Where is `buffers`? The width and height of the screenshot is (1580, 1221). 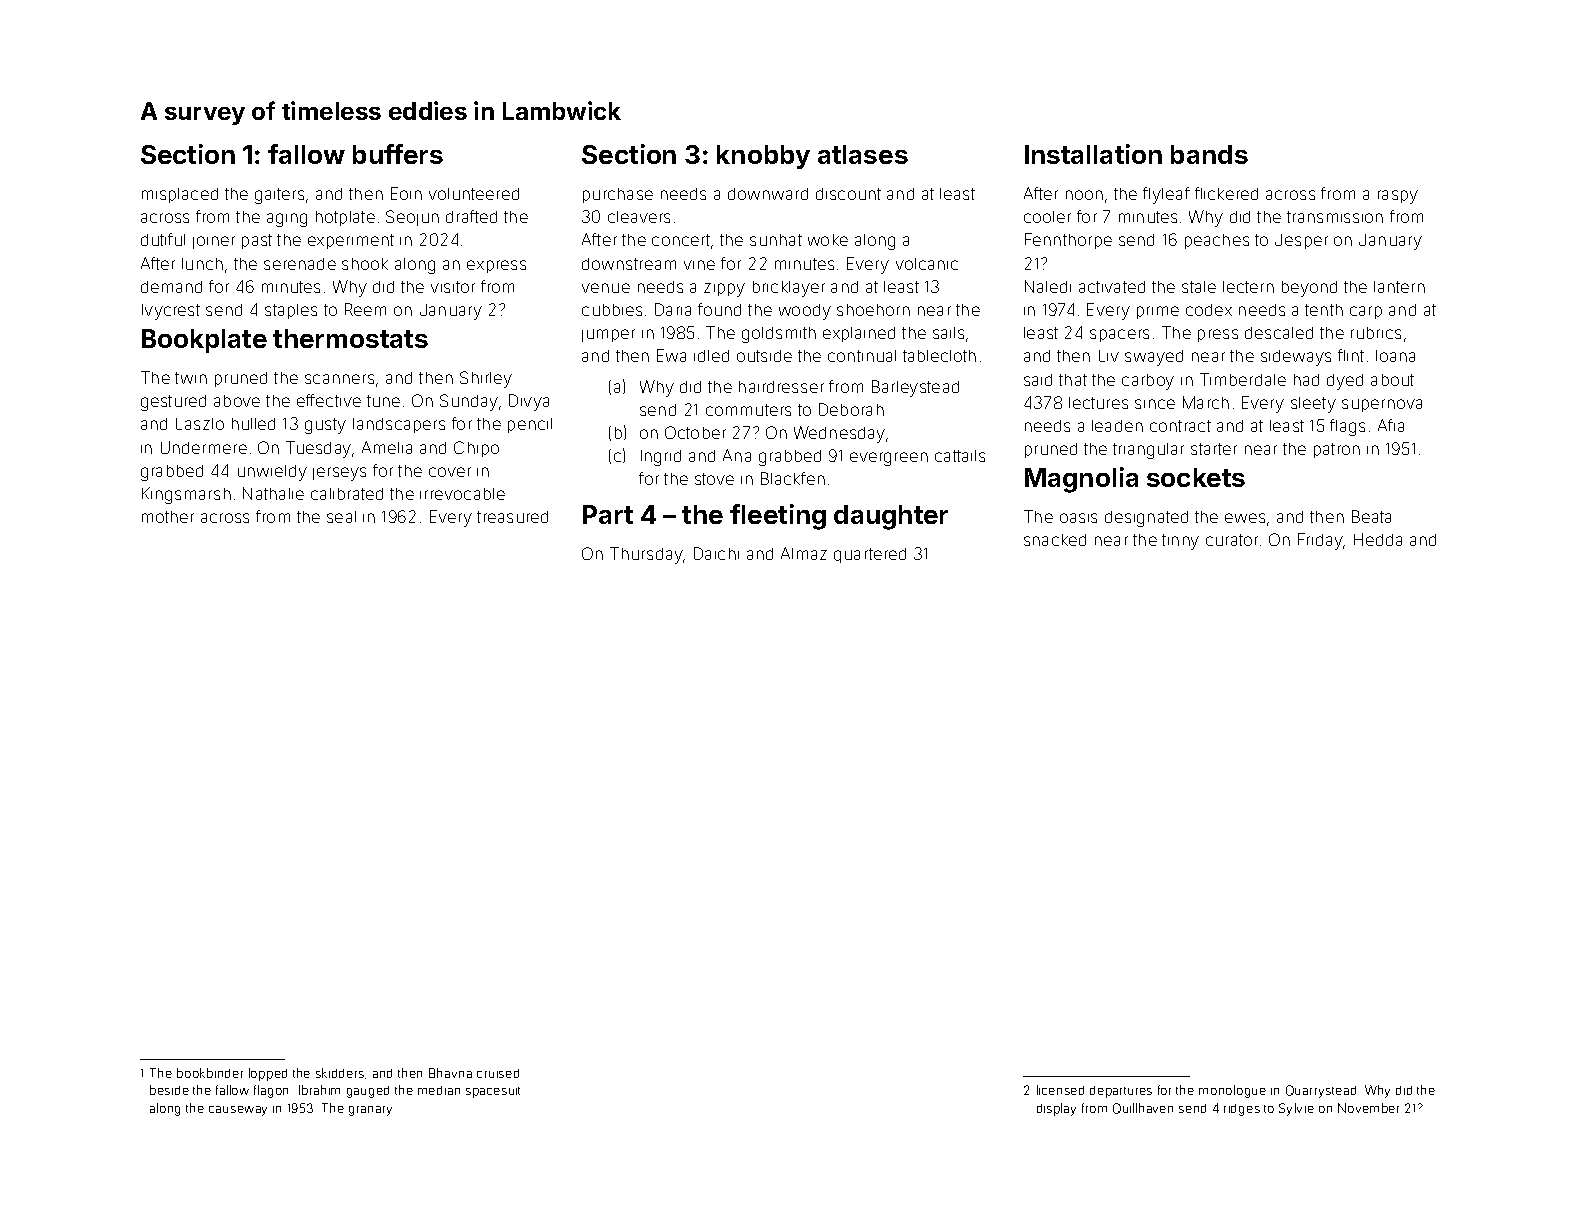
buffers is located at coordinates (398, 154).
